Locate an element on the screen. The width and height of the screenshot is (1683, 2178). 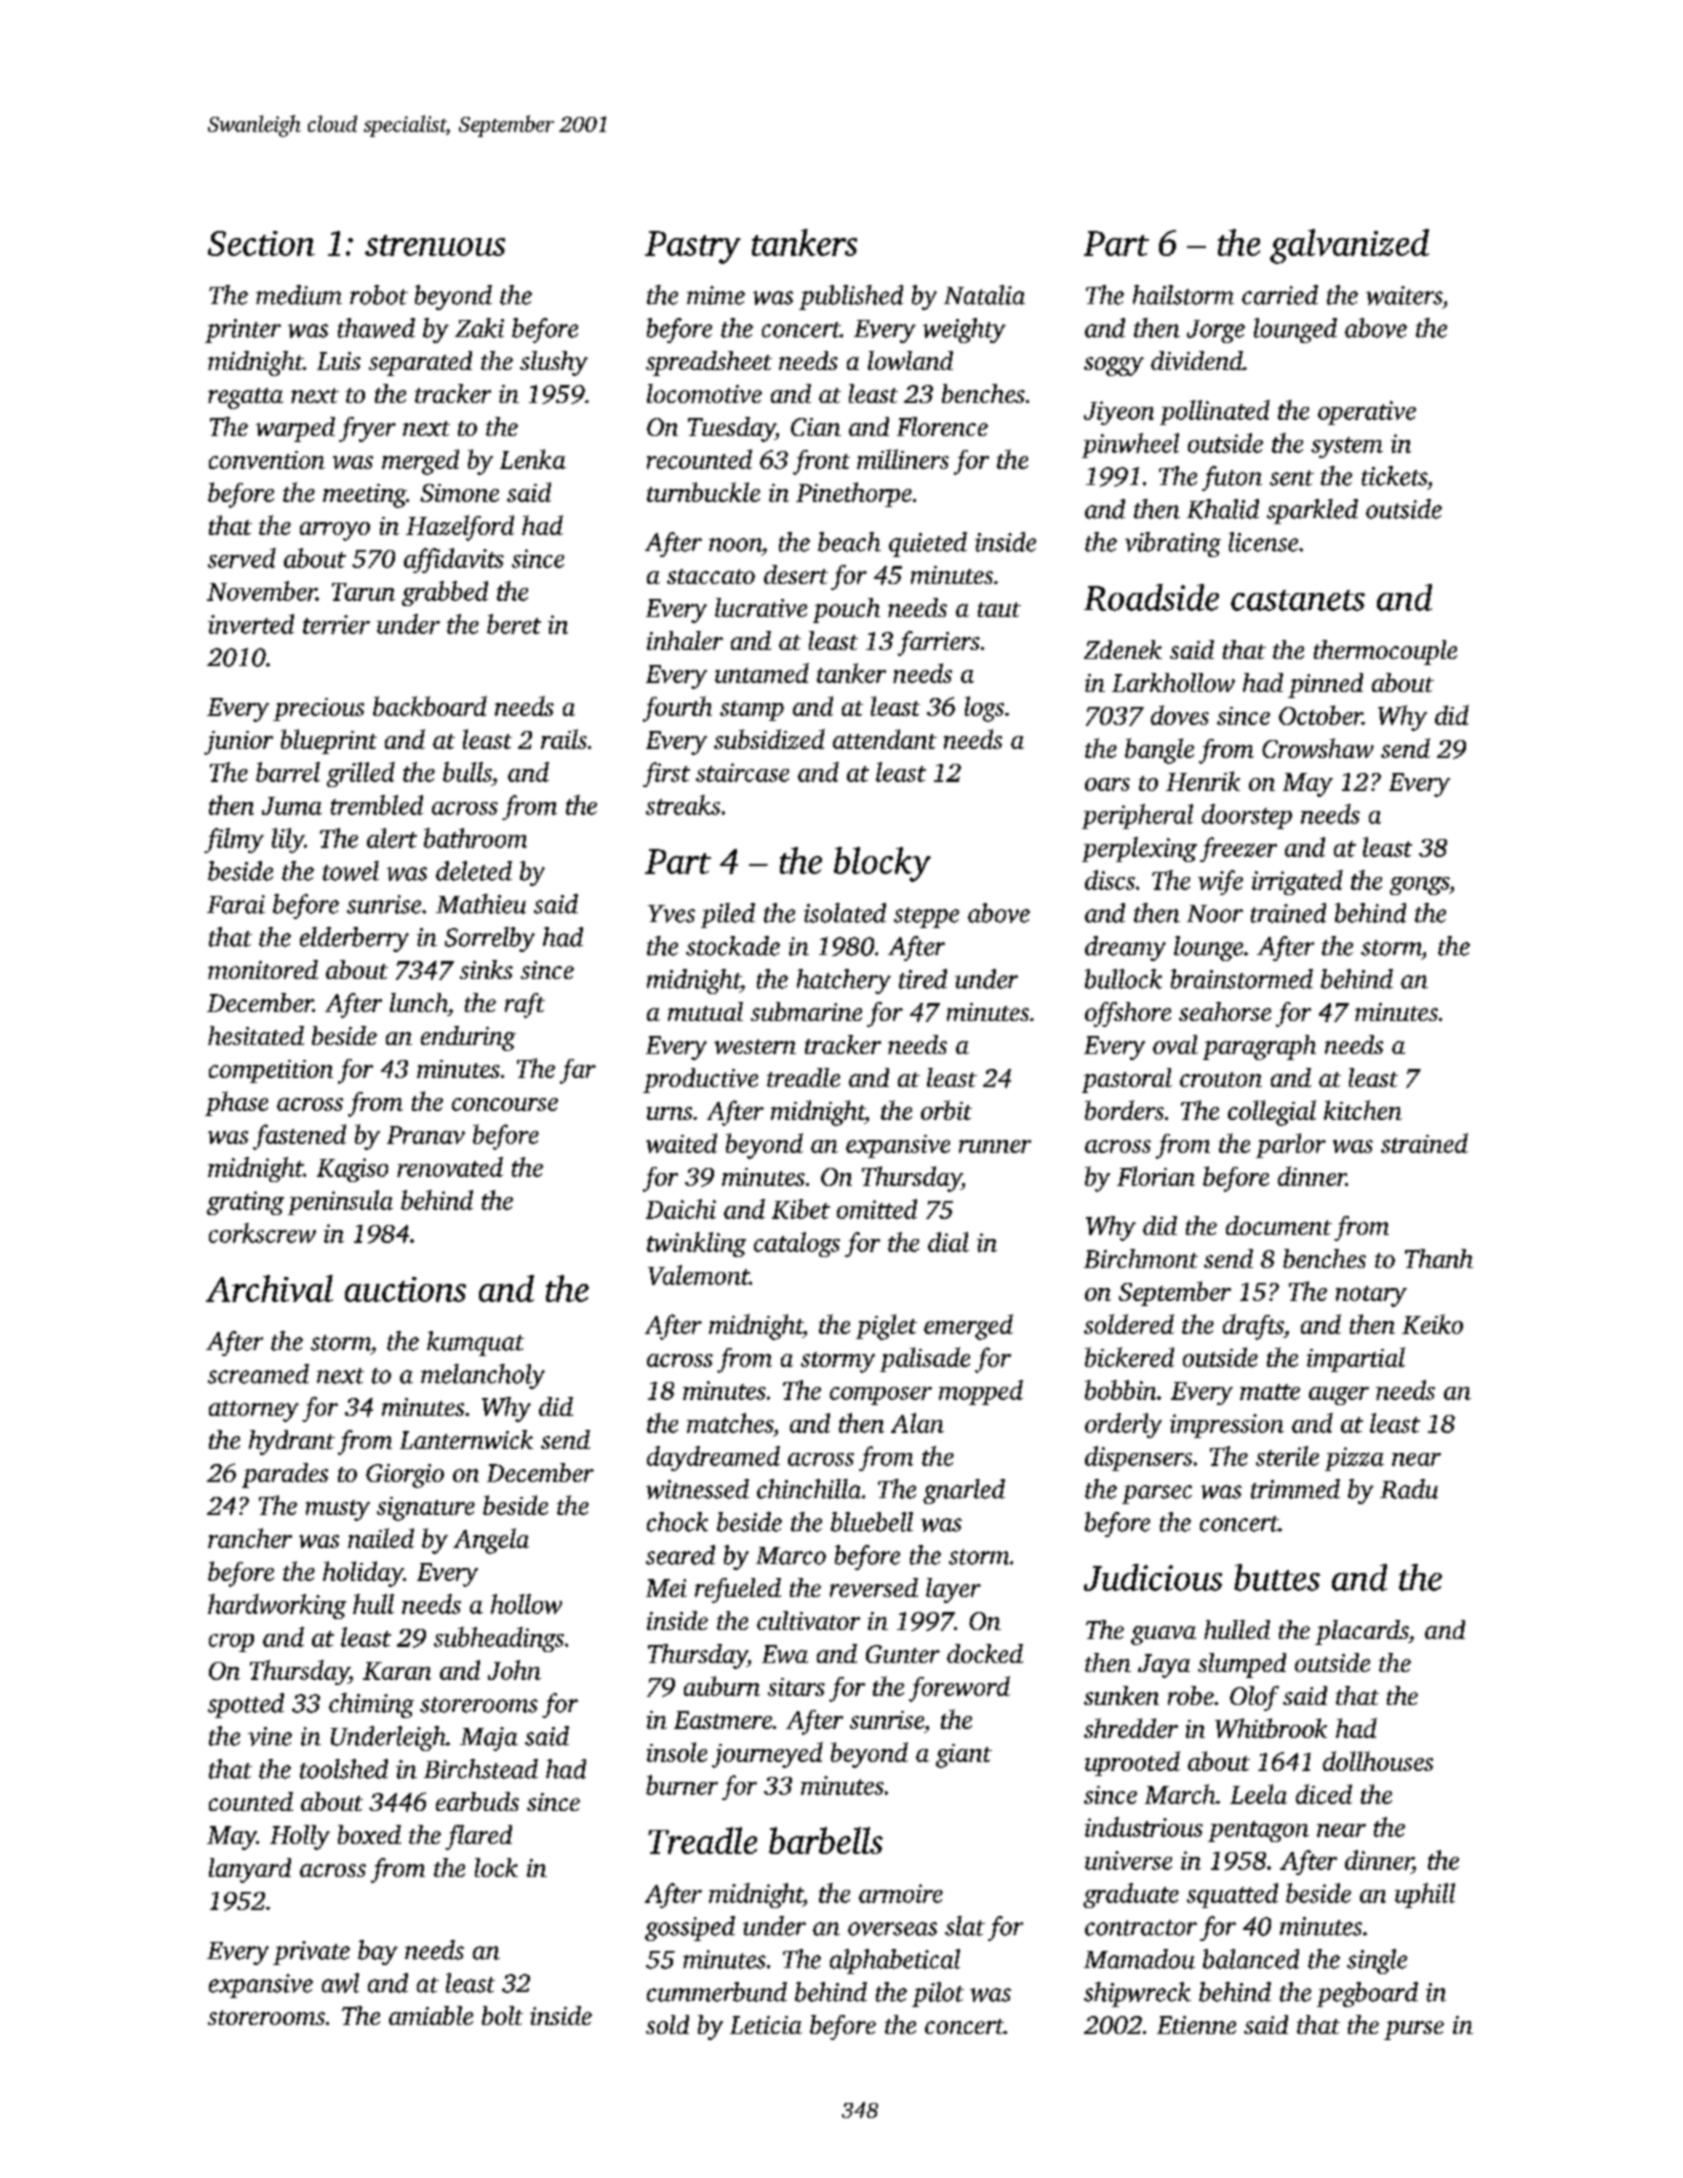
Kibet is located at coordinates (801, 1209).
